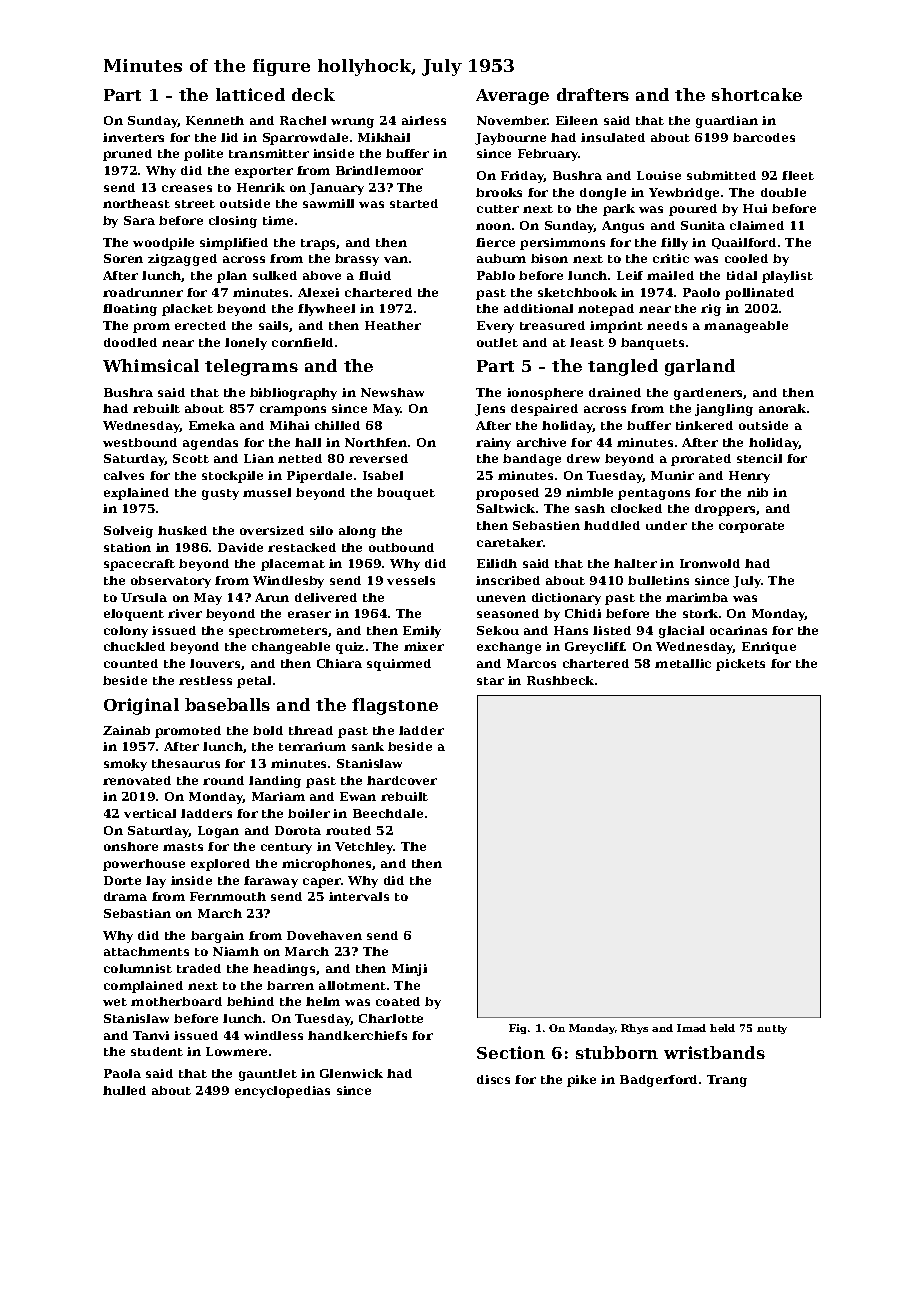 This image has width=924, height=1308. I want to click on corporate, so click(751, 527).
